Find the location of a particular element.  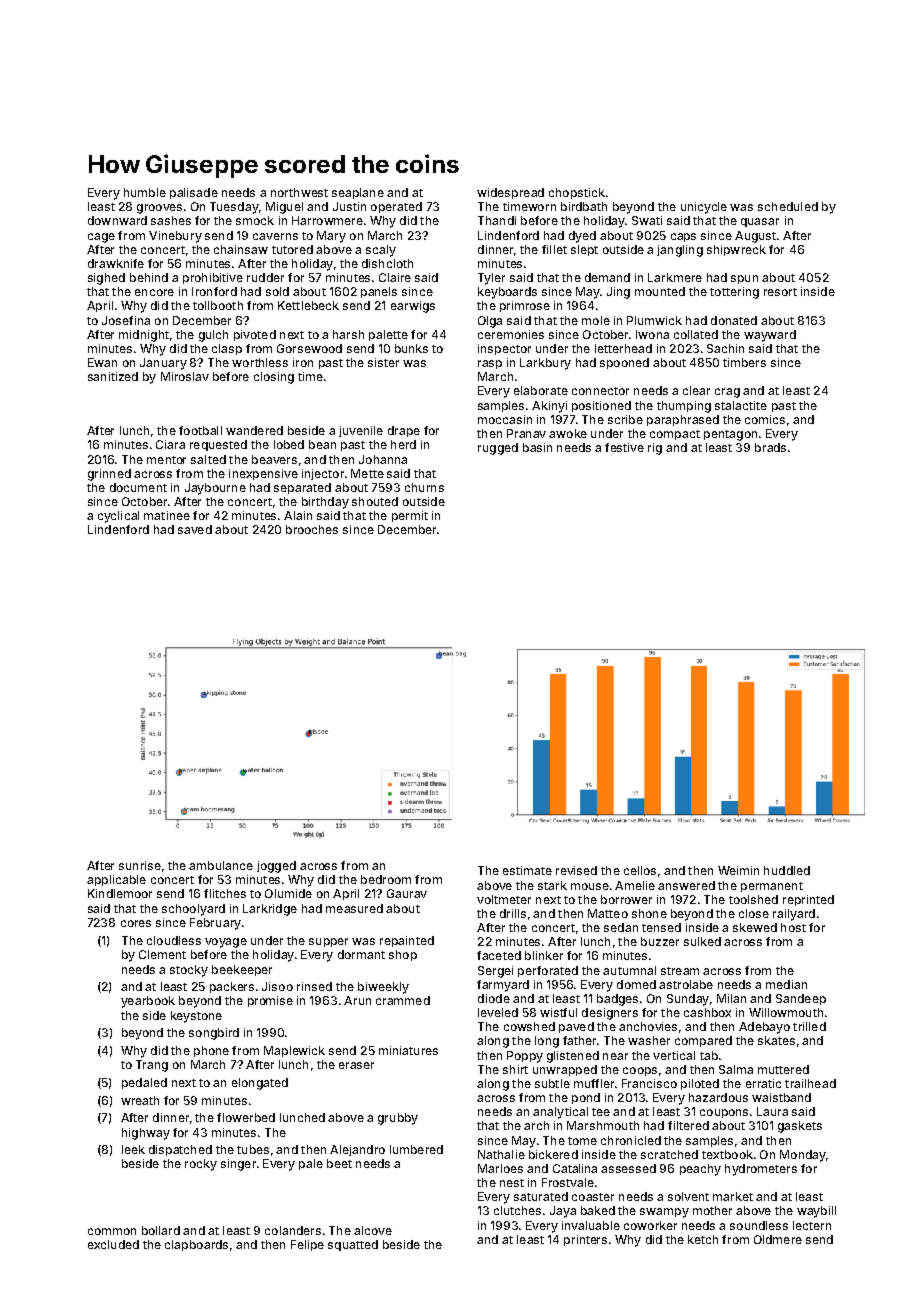

palisade is located at coordinates (194, 193).
